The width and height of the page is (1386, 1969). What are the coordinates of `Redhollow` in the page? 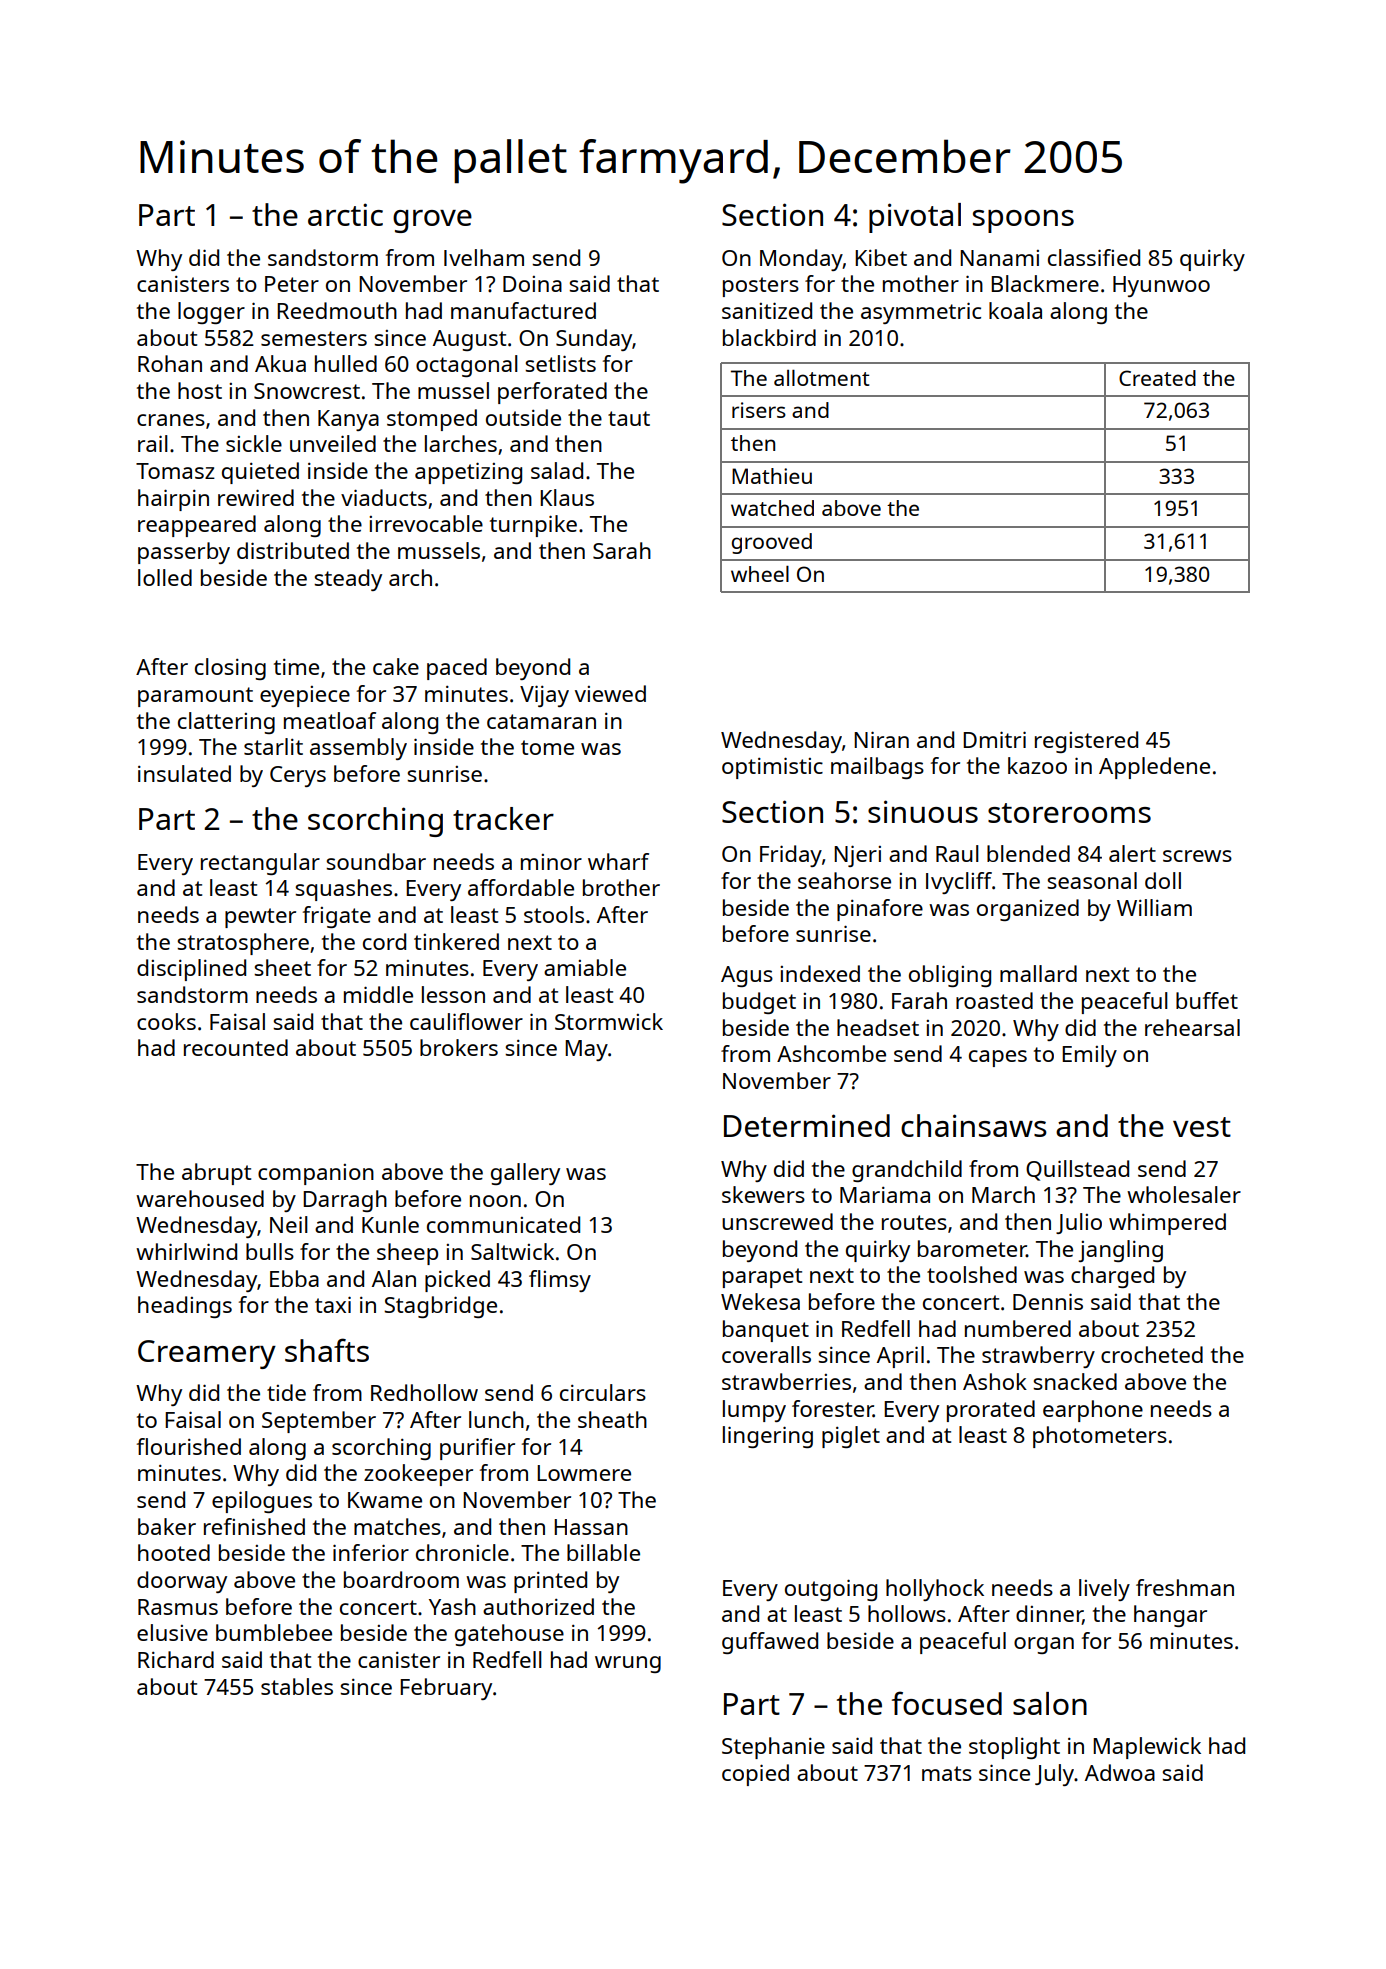 It's located at (424, 1392).
